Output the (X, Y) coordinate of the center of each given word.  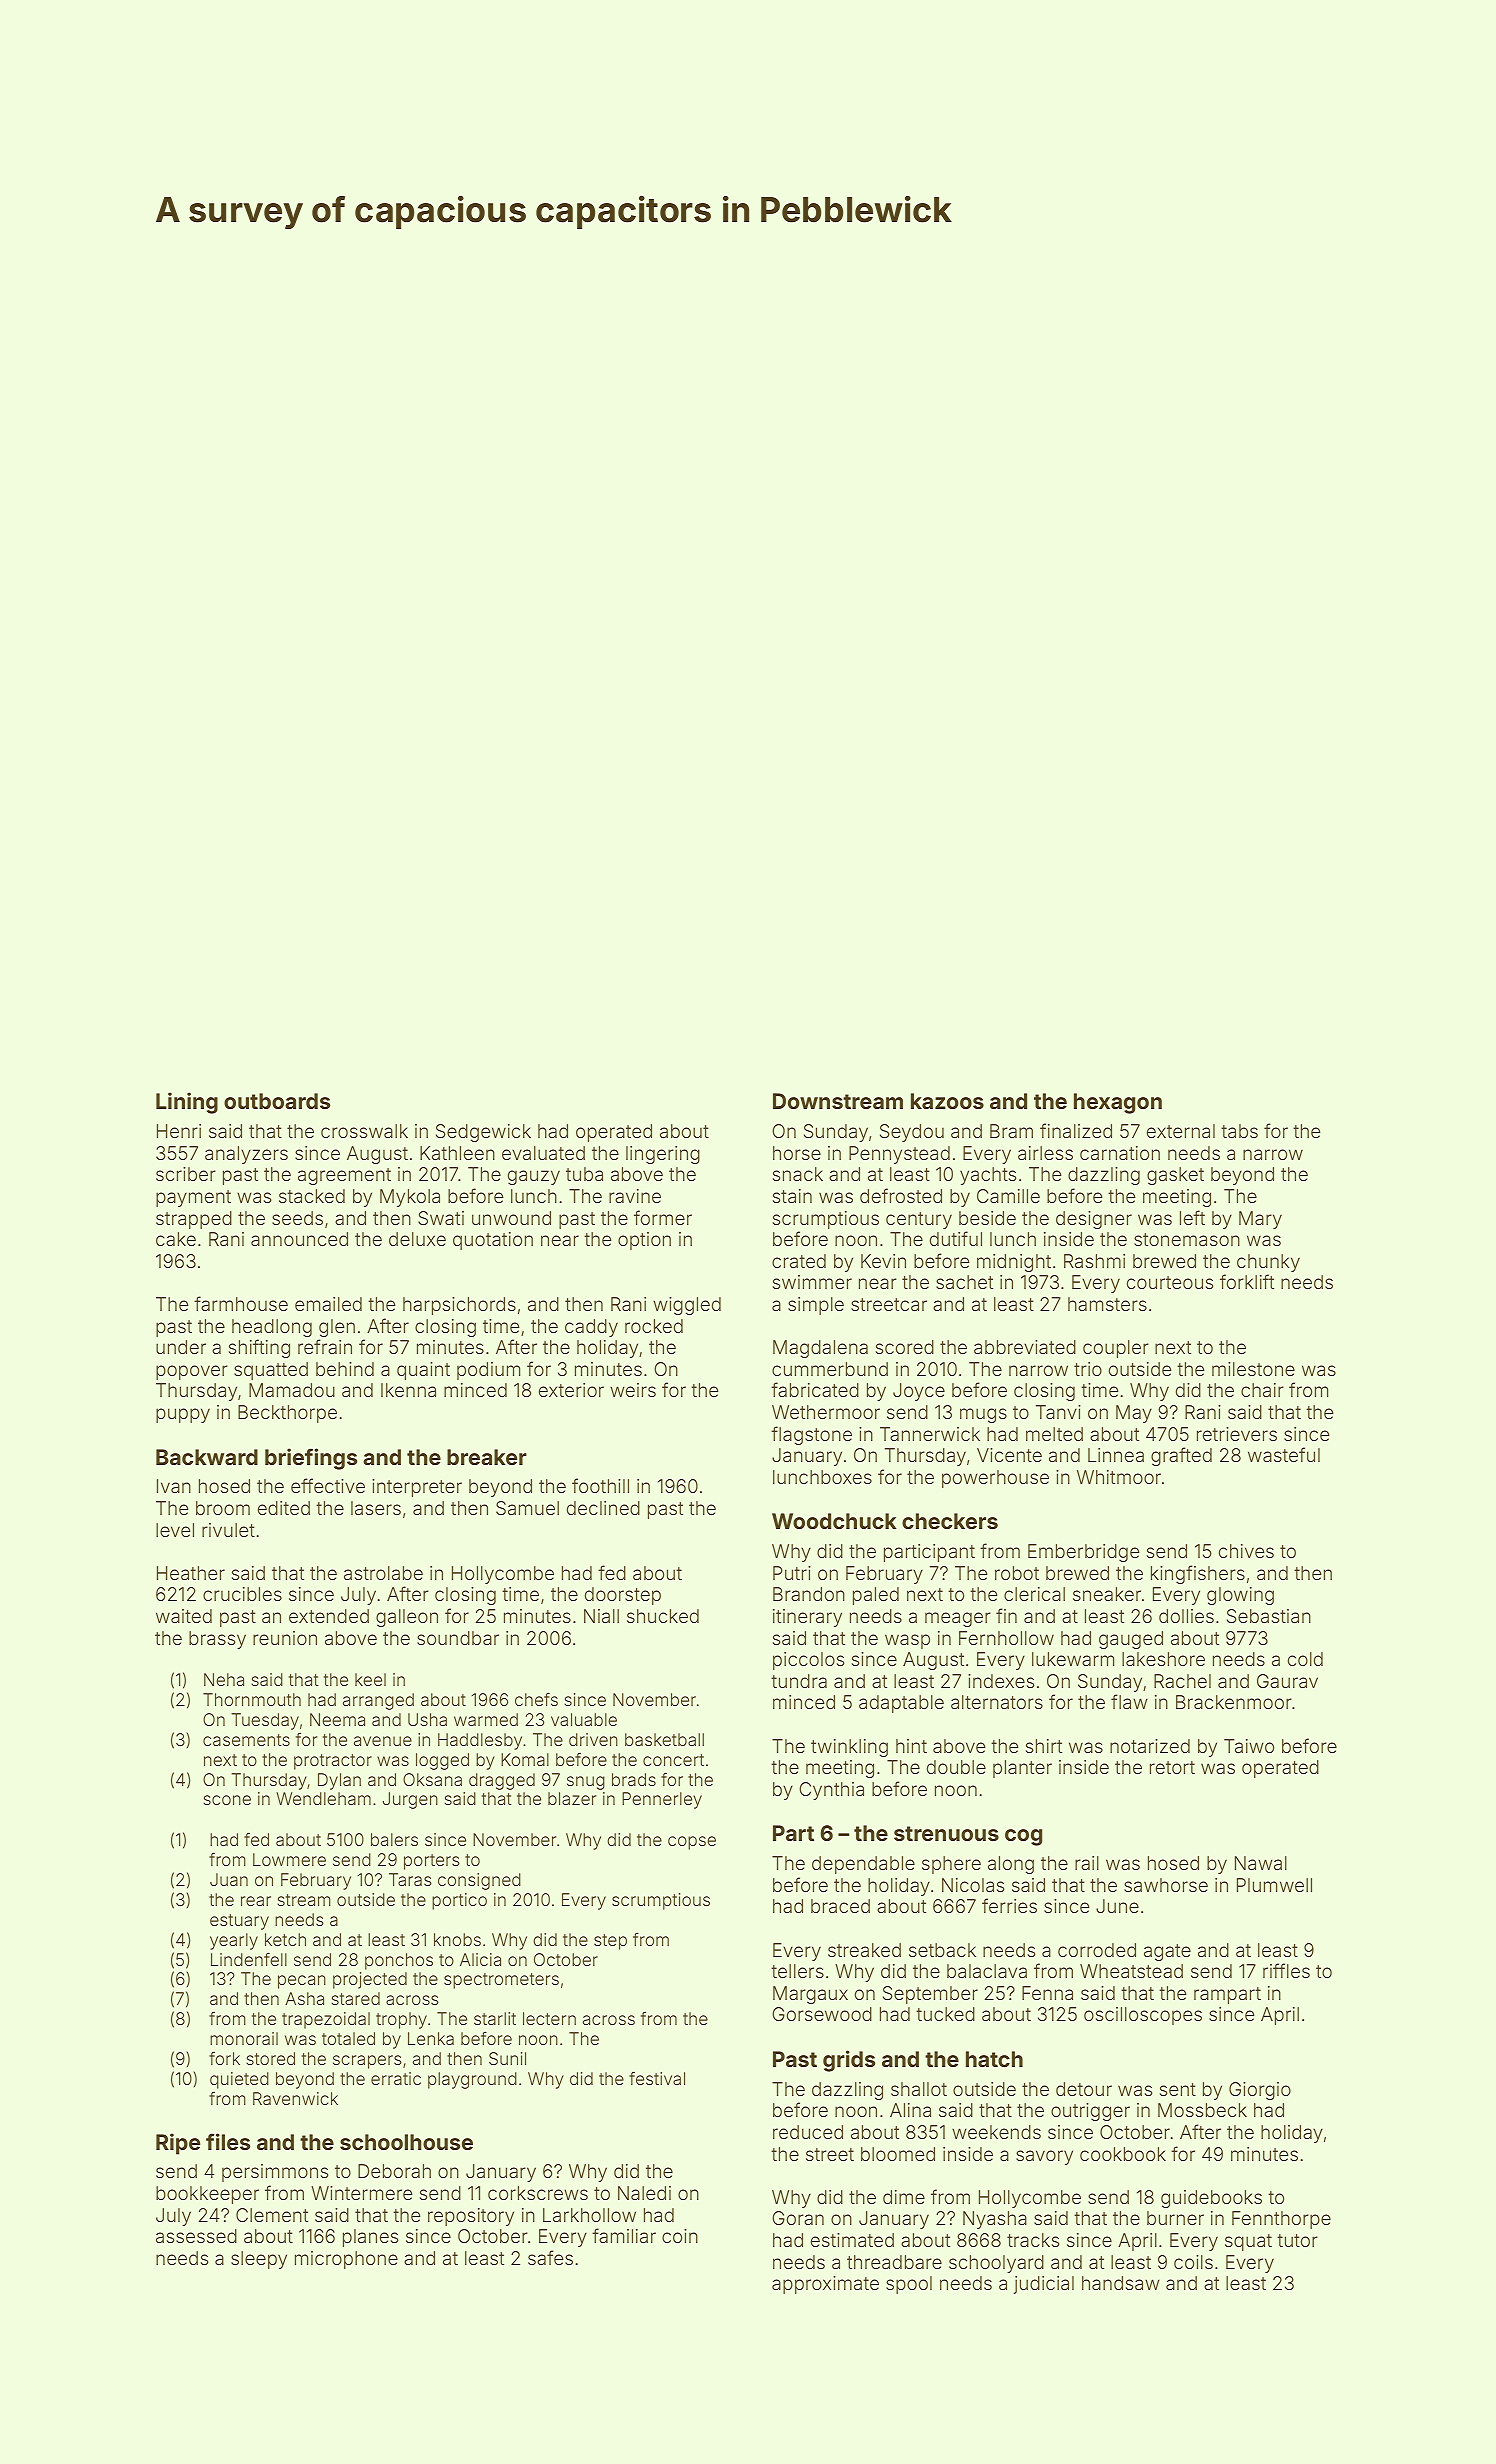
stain (792, 1196)
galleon (407, 1618)
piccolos (808, 1661)
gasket (1175, 1176)
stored (271, 2058)
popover (192, 1372)
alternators (997, 1702)
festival (657, 2078)
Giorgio (1260, 2091)
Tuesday (265, 1721)
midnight (1014, 1263)
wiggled (687, 1306)
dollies (1186, 1616)
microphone (346, 2260)
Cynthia (831, 1791)
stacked (312, 1196)
